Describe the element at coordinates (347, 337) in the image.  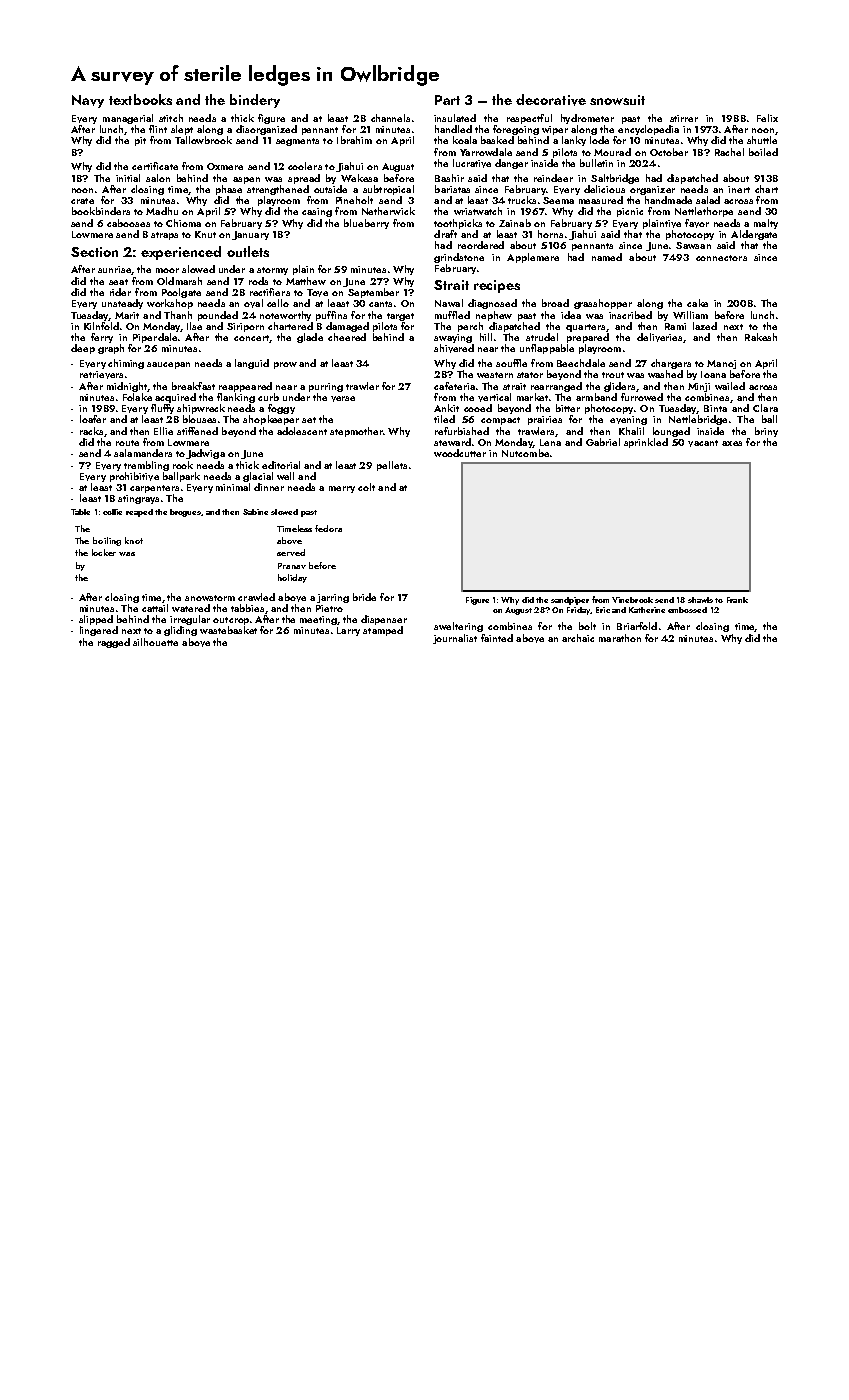
I see `cheered` at that location.
